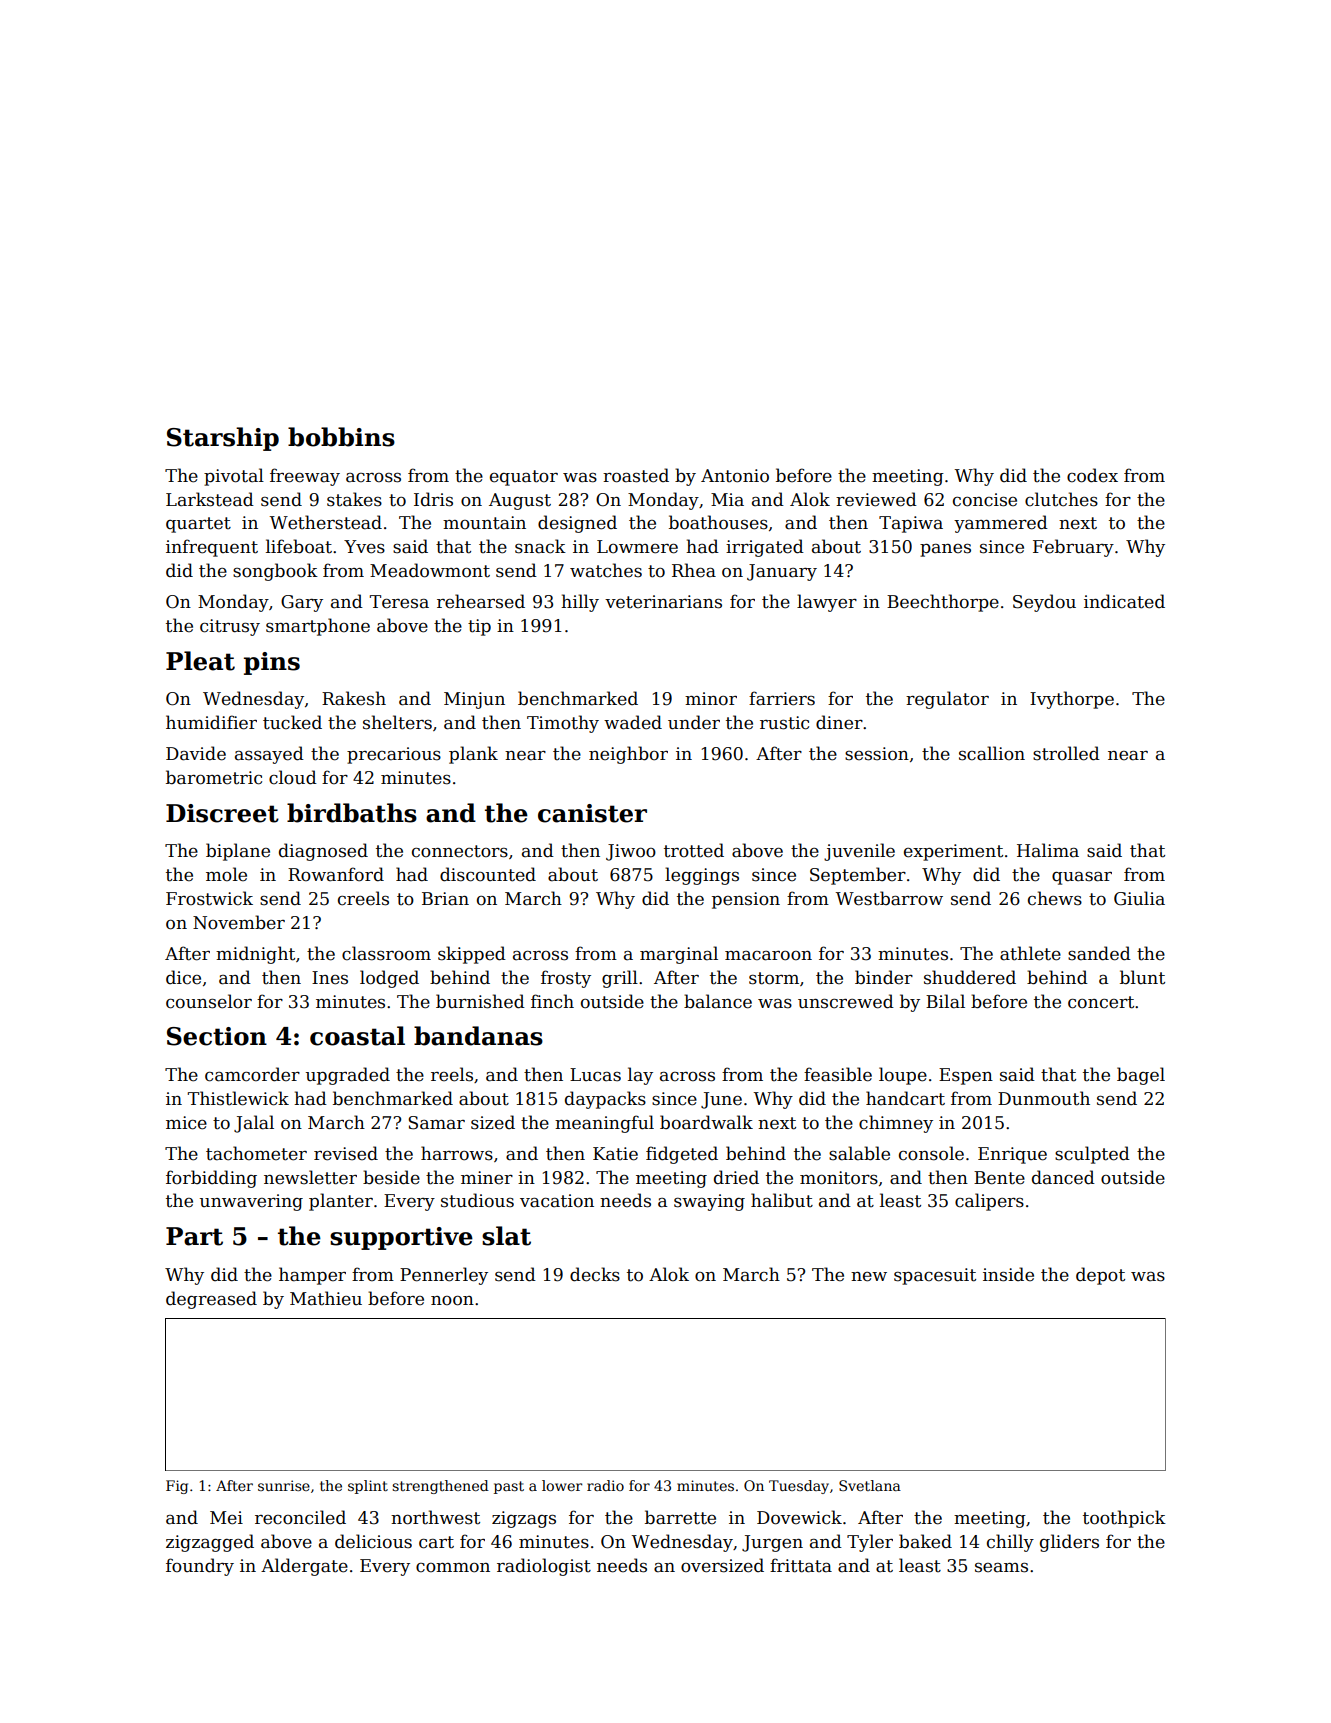 The height and width of the page is (1723, 1331). I want to click on Antonio, so click(735, 476).
